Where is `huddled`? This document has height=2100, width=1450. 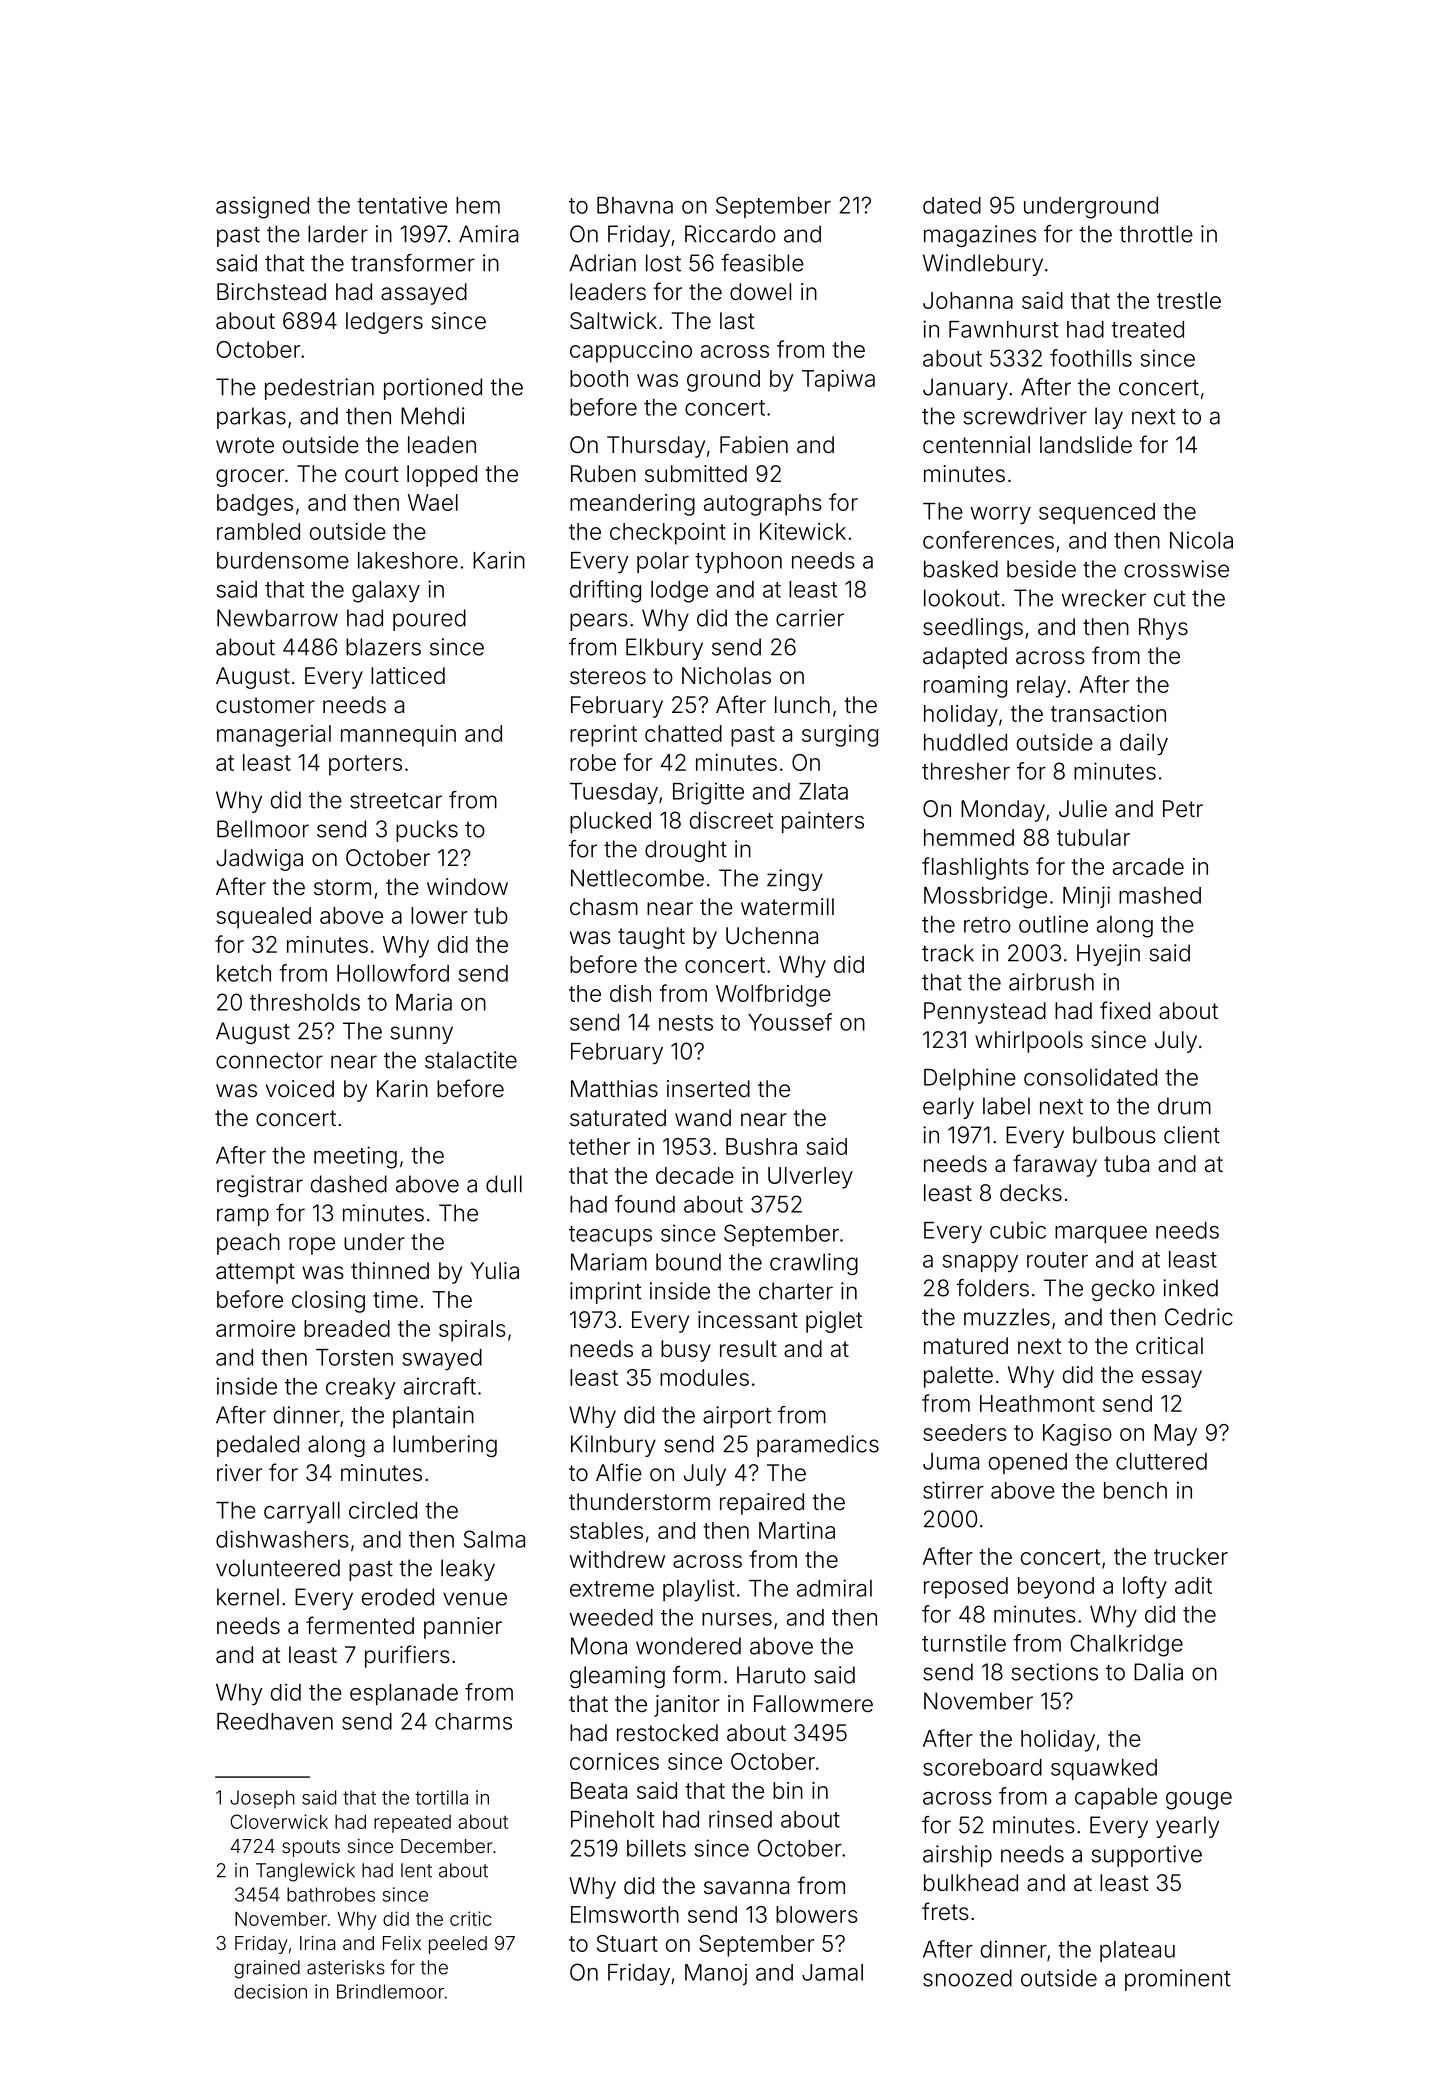 huddled is located at coordinates (965, 742).
